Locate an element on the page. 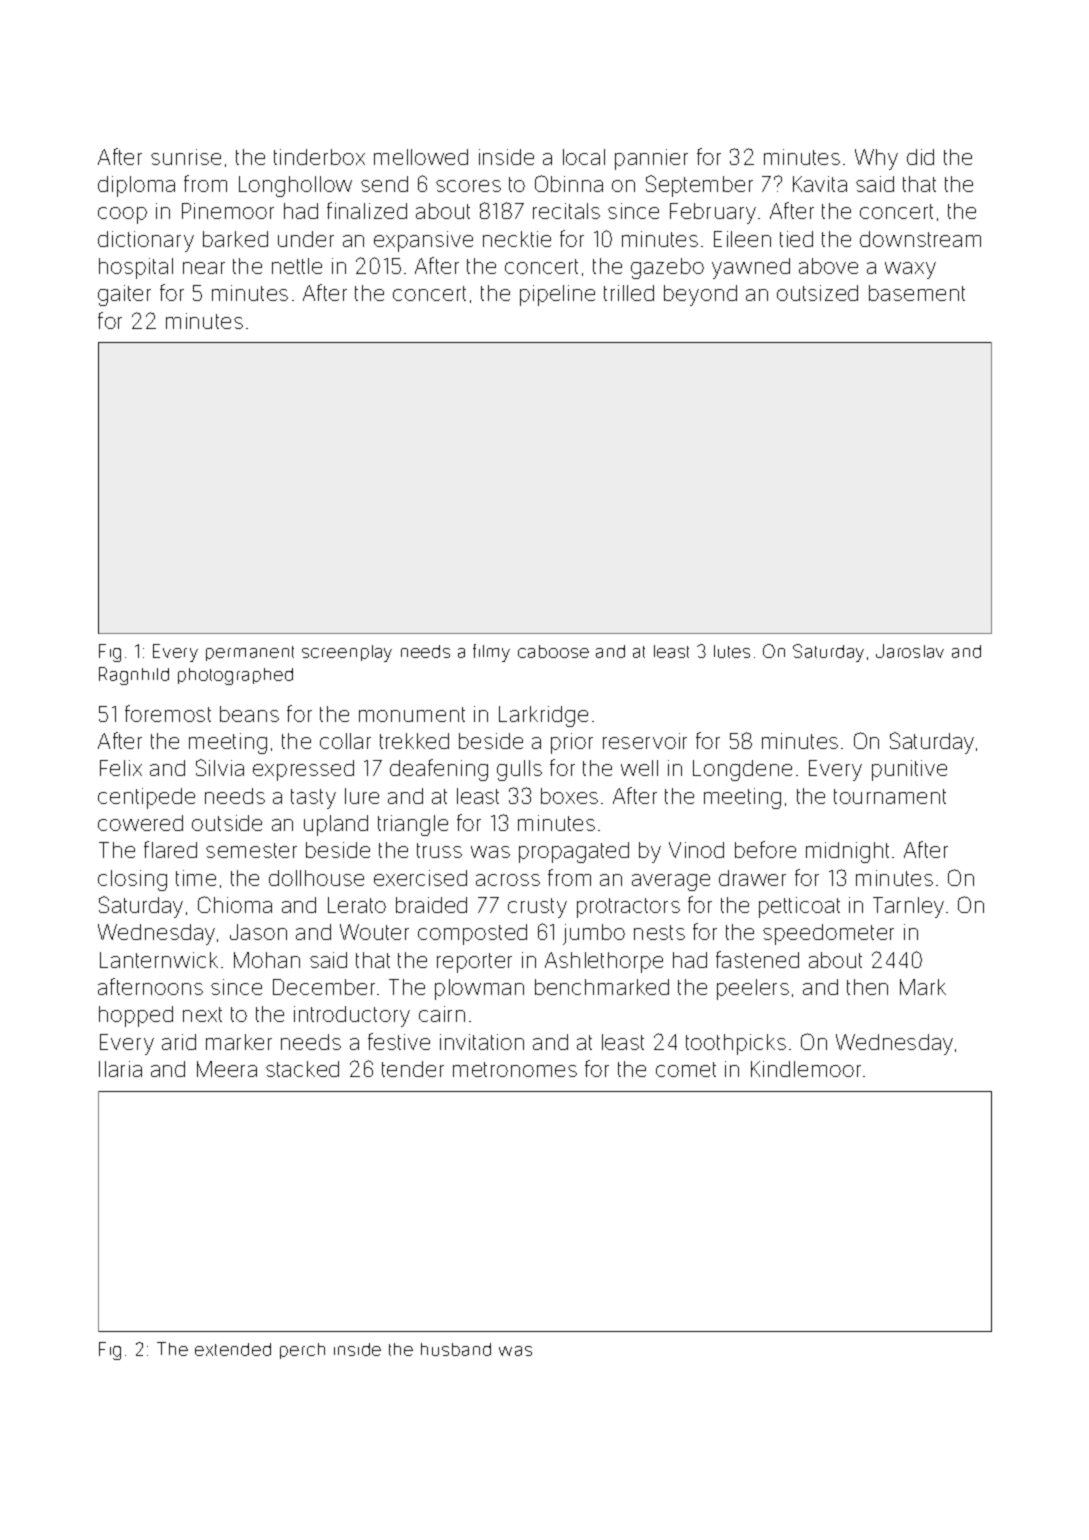 This page has width=1089, height=1540. Ragnhild is located at coordinates (134, 676).
